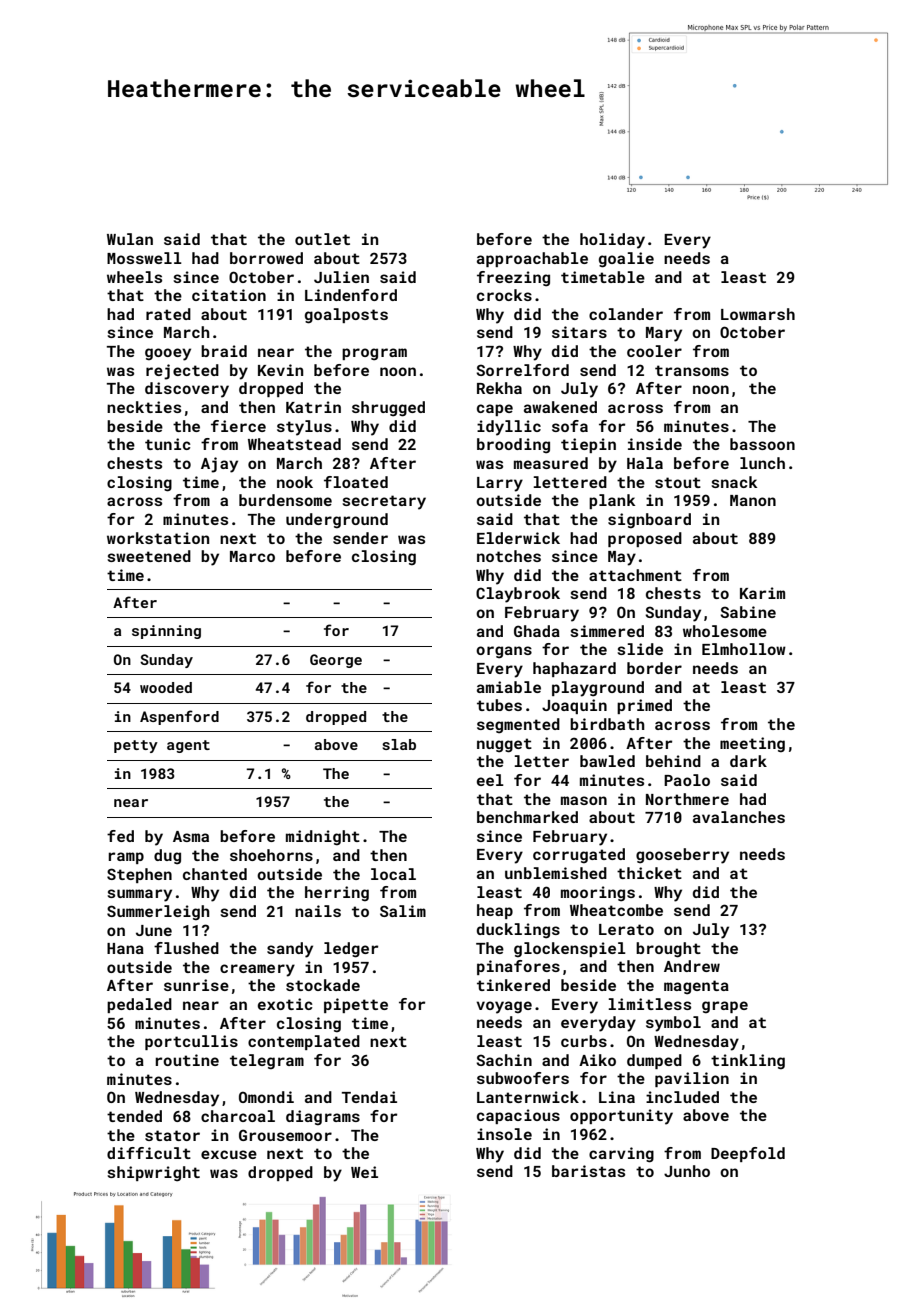 The height and width of the image is (1316, 908). Describe the element at coordinates (399, 744) in the image. I see `slab` at that location.
